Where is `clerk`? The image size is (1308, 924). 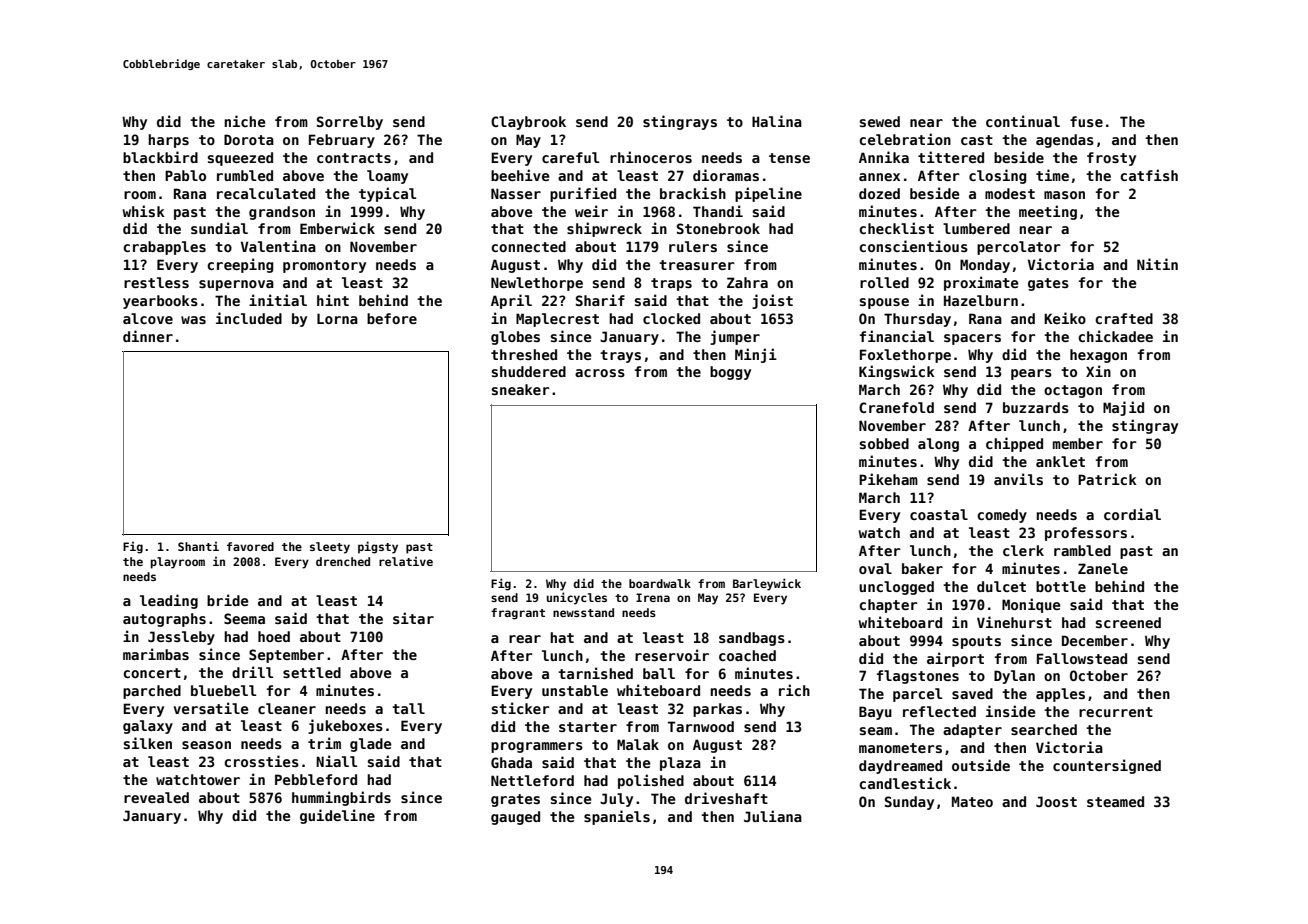 clerk is located at coordinates (1023, 550).
